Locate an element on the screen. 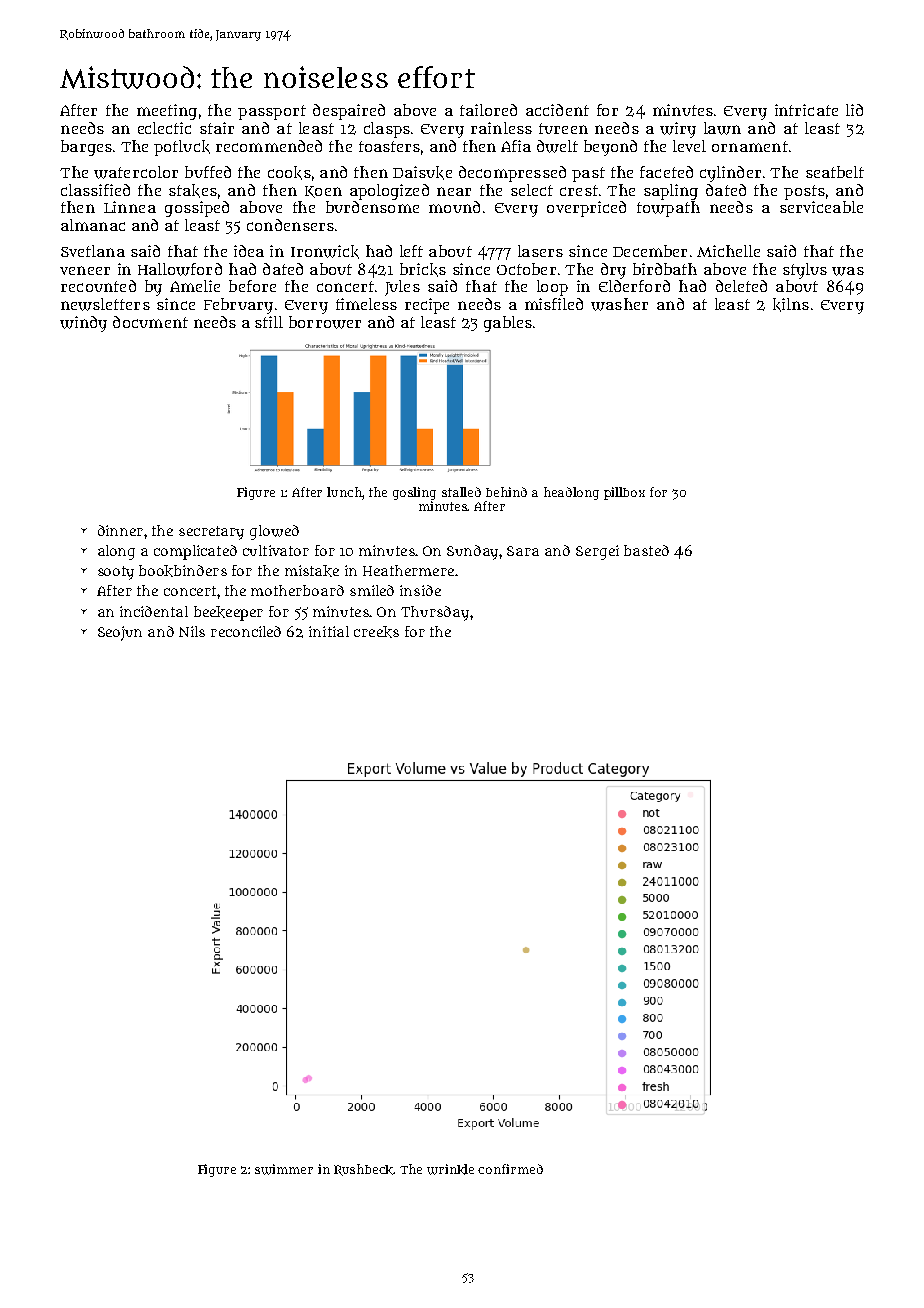  towpath is located at coordinates (668, 209).
